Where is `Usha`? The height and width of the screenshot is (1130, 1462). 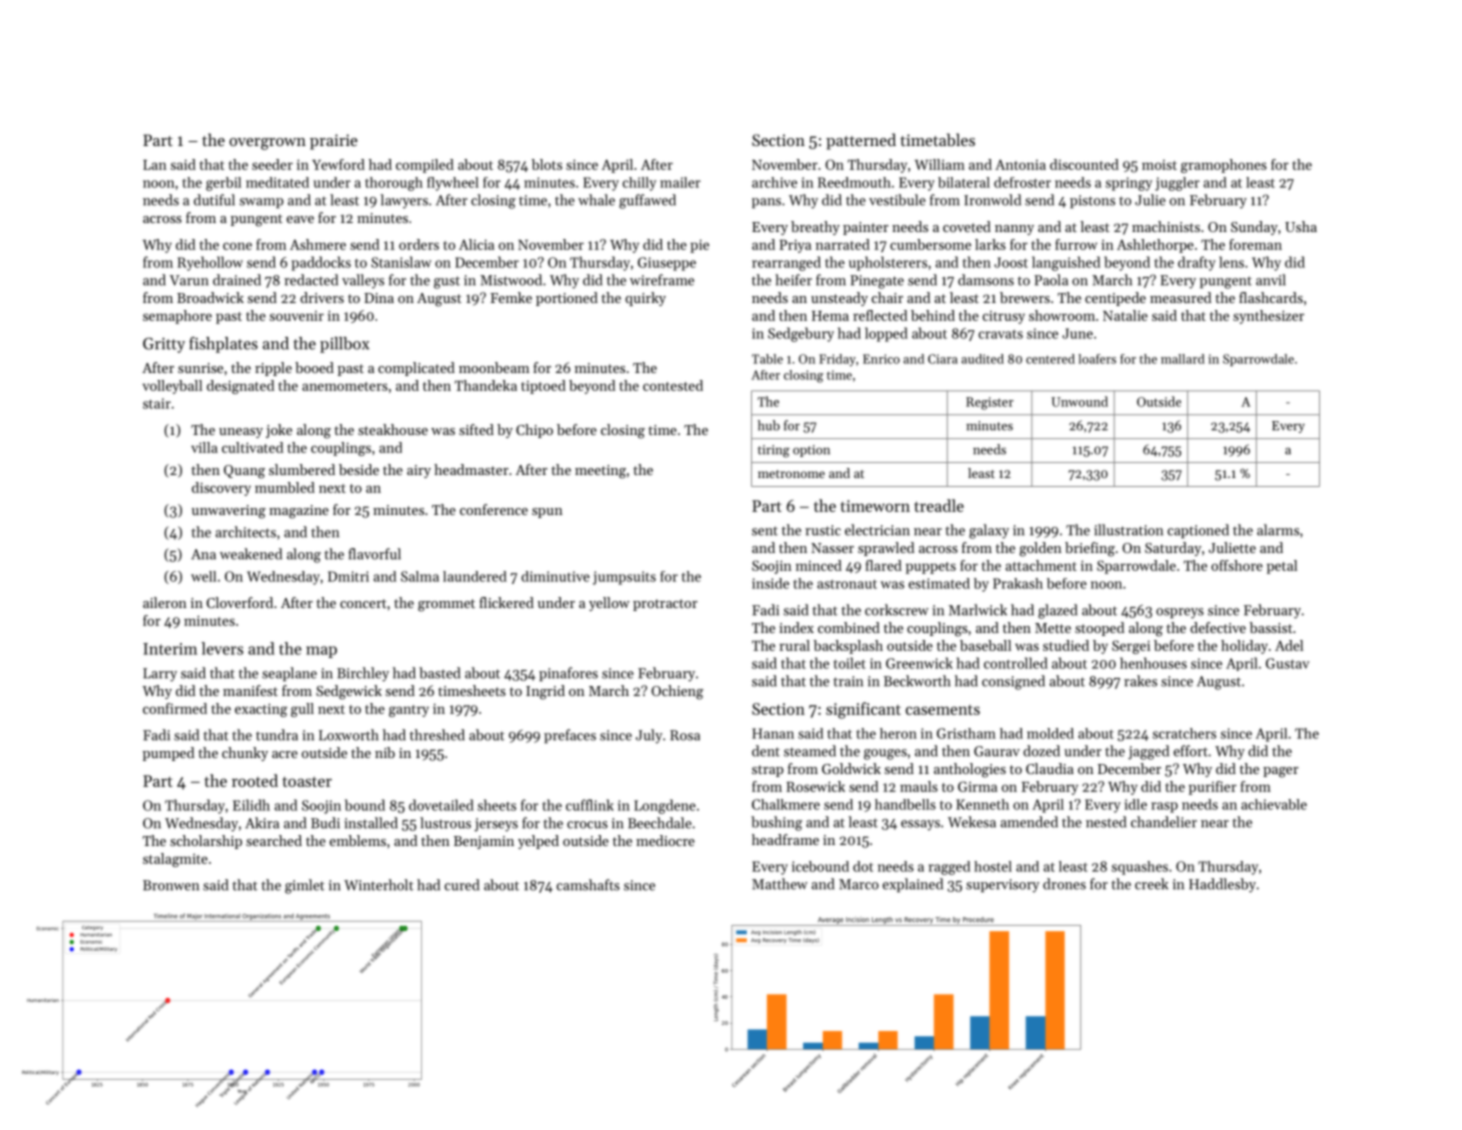 Usha is located at coordinates (1301, 226).
